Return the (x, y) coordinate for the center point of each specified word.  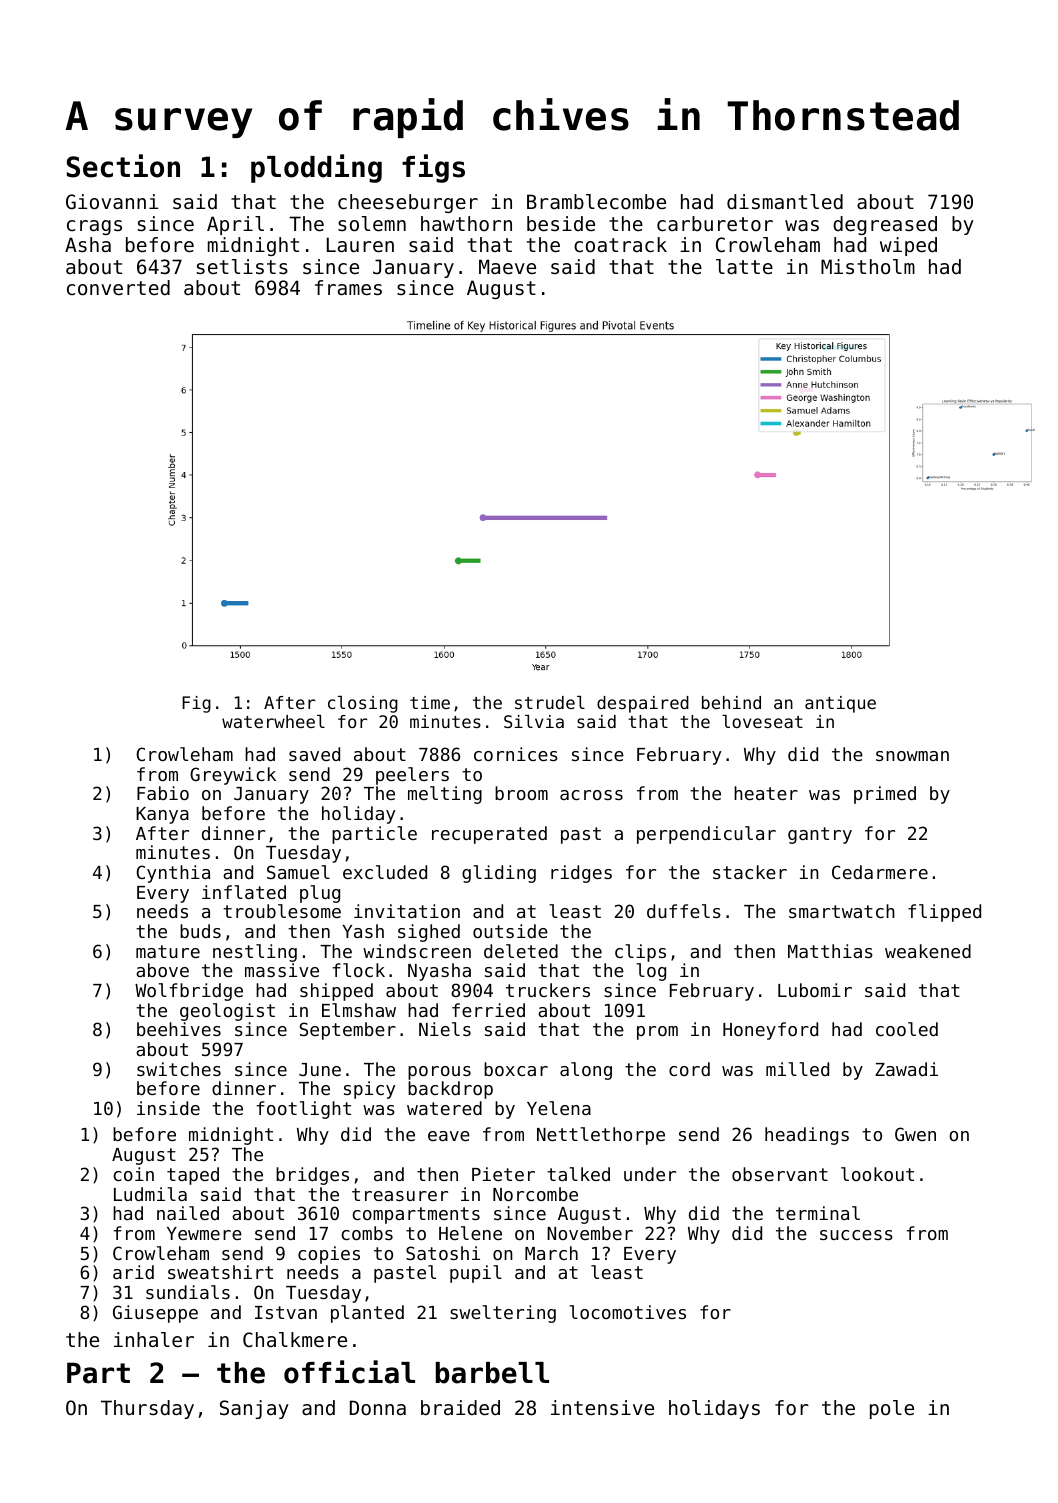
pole (892, 1409)
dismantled (785, 202)
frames (348, 288)
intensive (602, 1407)
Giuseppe (155, 1314)
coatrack (620, 245)
